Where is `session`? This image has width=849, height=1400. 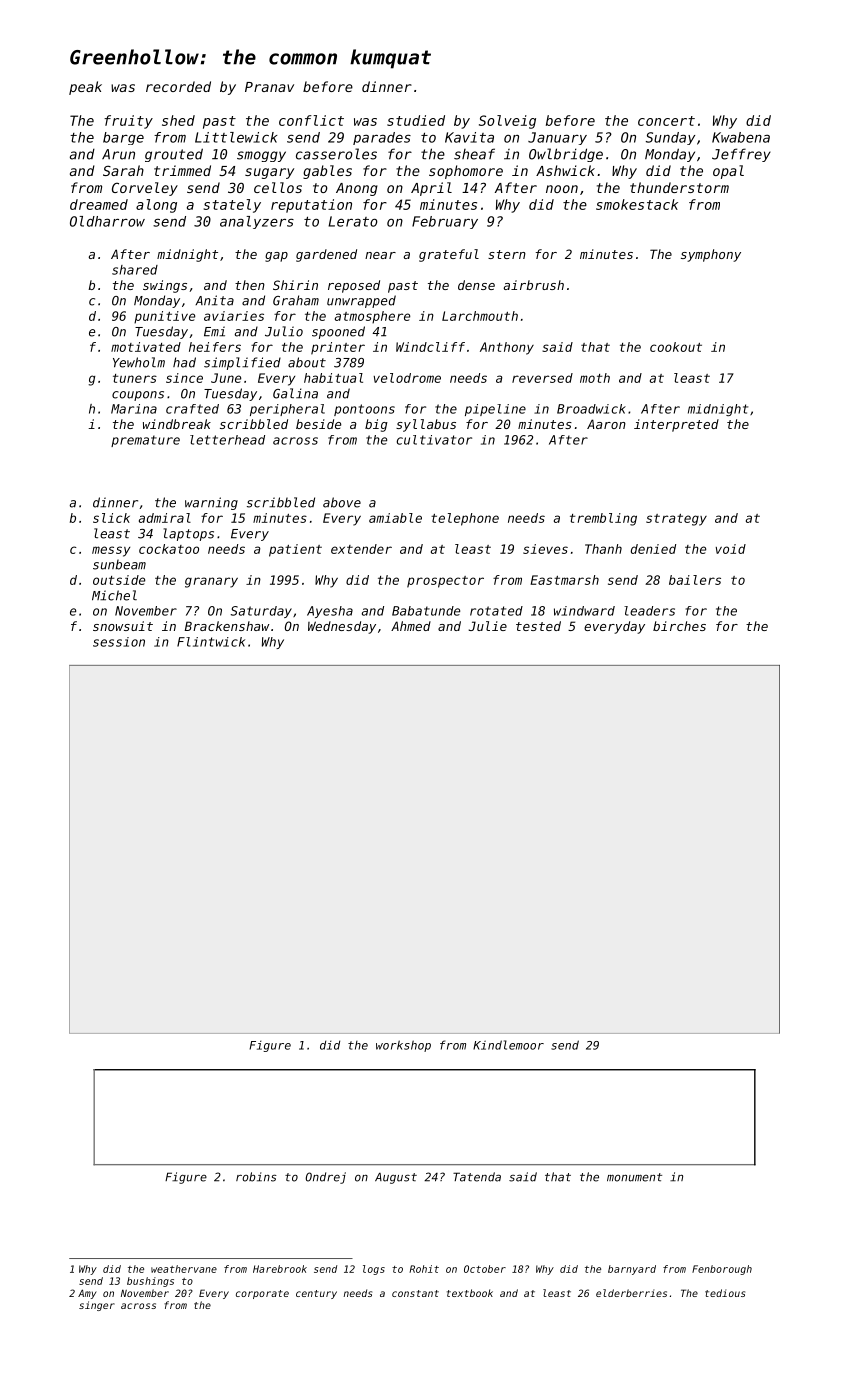
session is located at coordinates (119, 642).
